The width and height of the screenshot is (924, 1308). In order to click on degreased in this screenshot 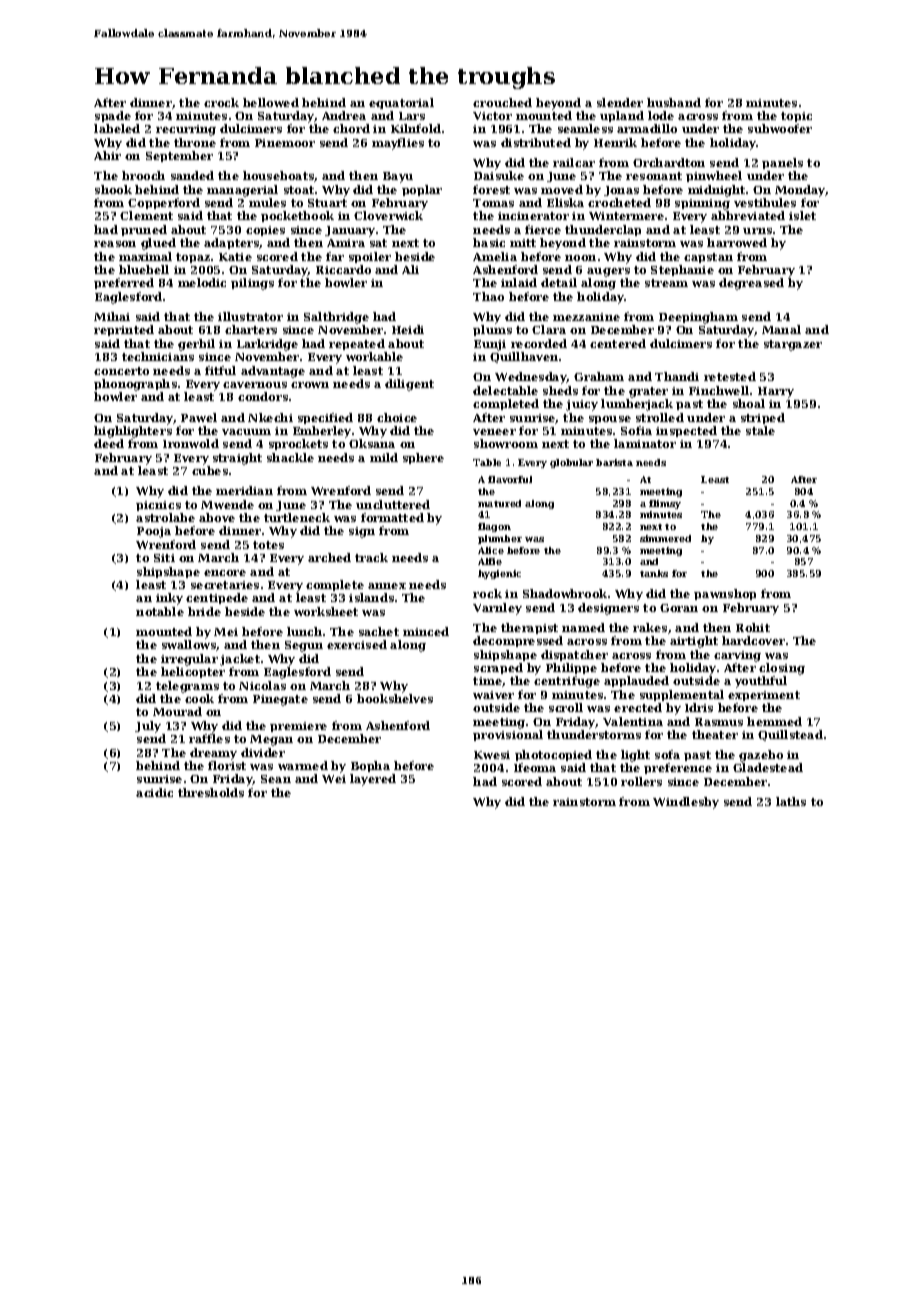, I will do `click(751, 284)`.
